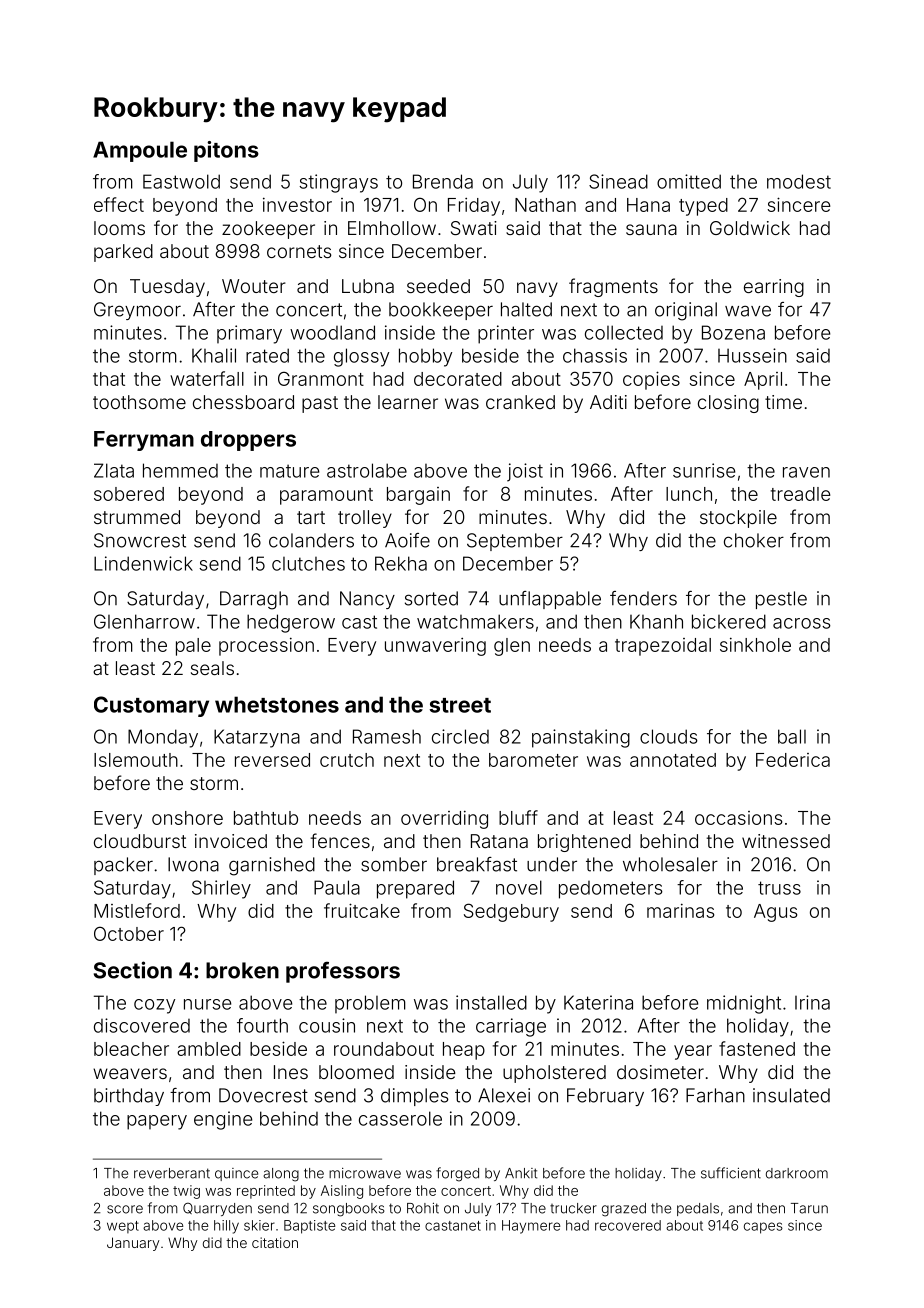 The height and width of the screenshot is (1308, 924). What do you see at coordinates (628, 1225) in the screenshot?
I see `recovered` at bounding box center [628, 1225].
